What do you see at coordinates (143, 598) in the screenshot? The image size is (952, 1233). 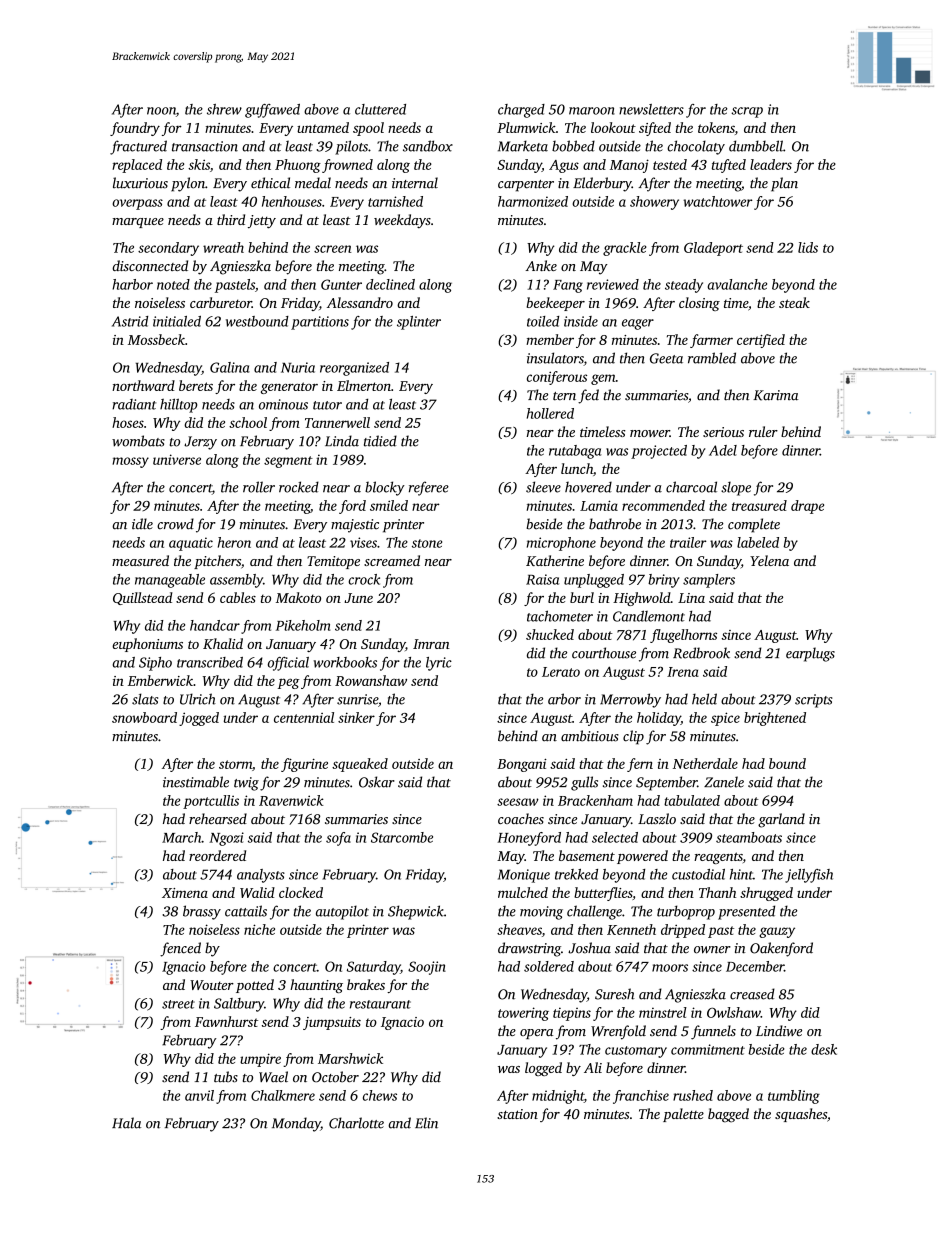 I see `Quillstead` at bounding box center [143, 598].
